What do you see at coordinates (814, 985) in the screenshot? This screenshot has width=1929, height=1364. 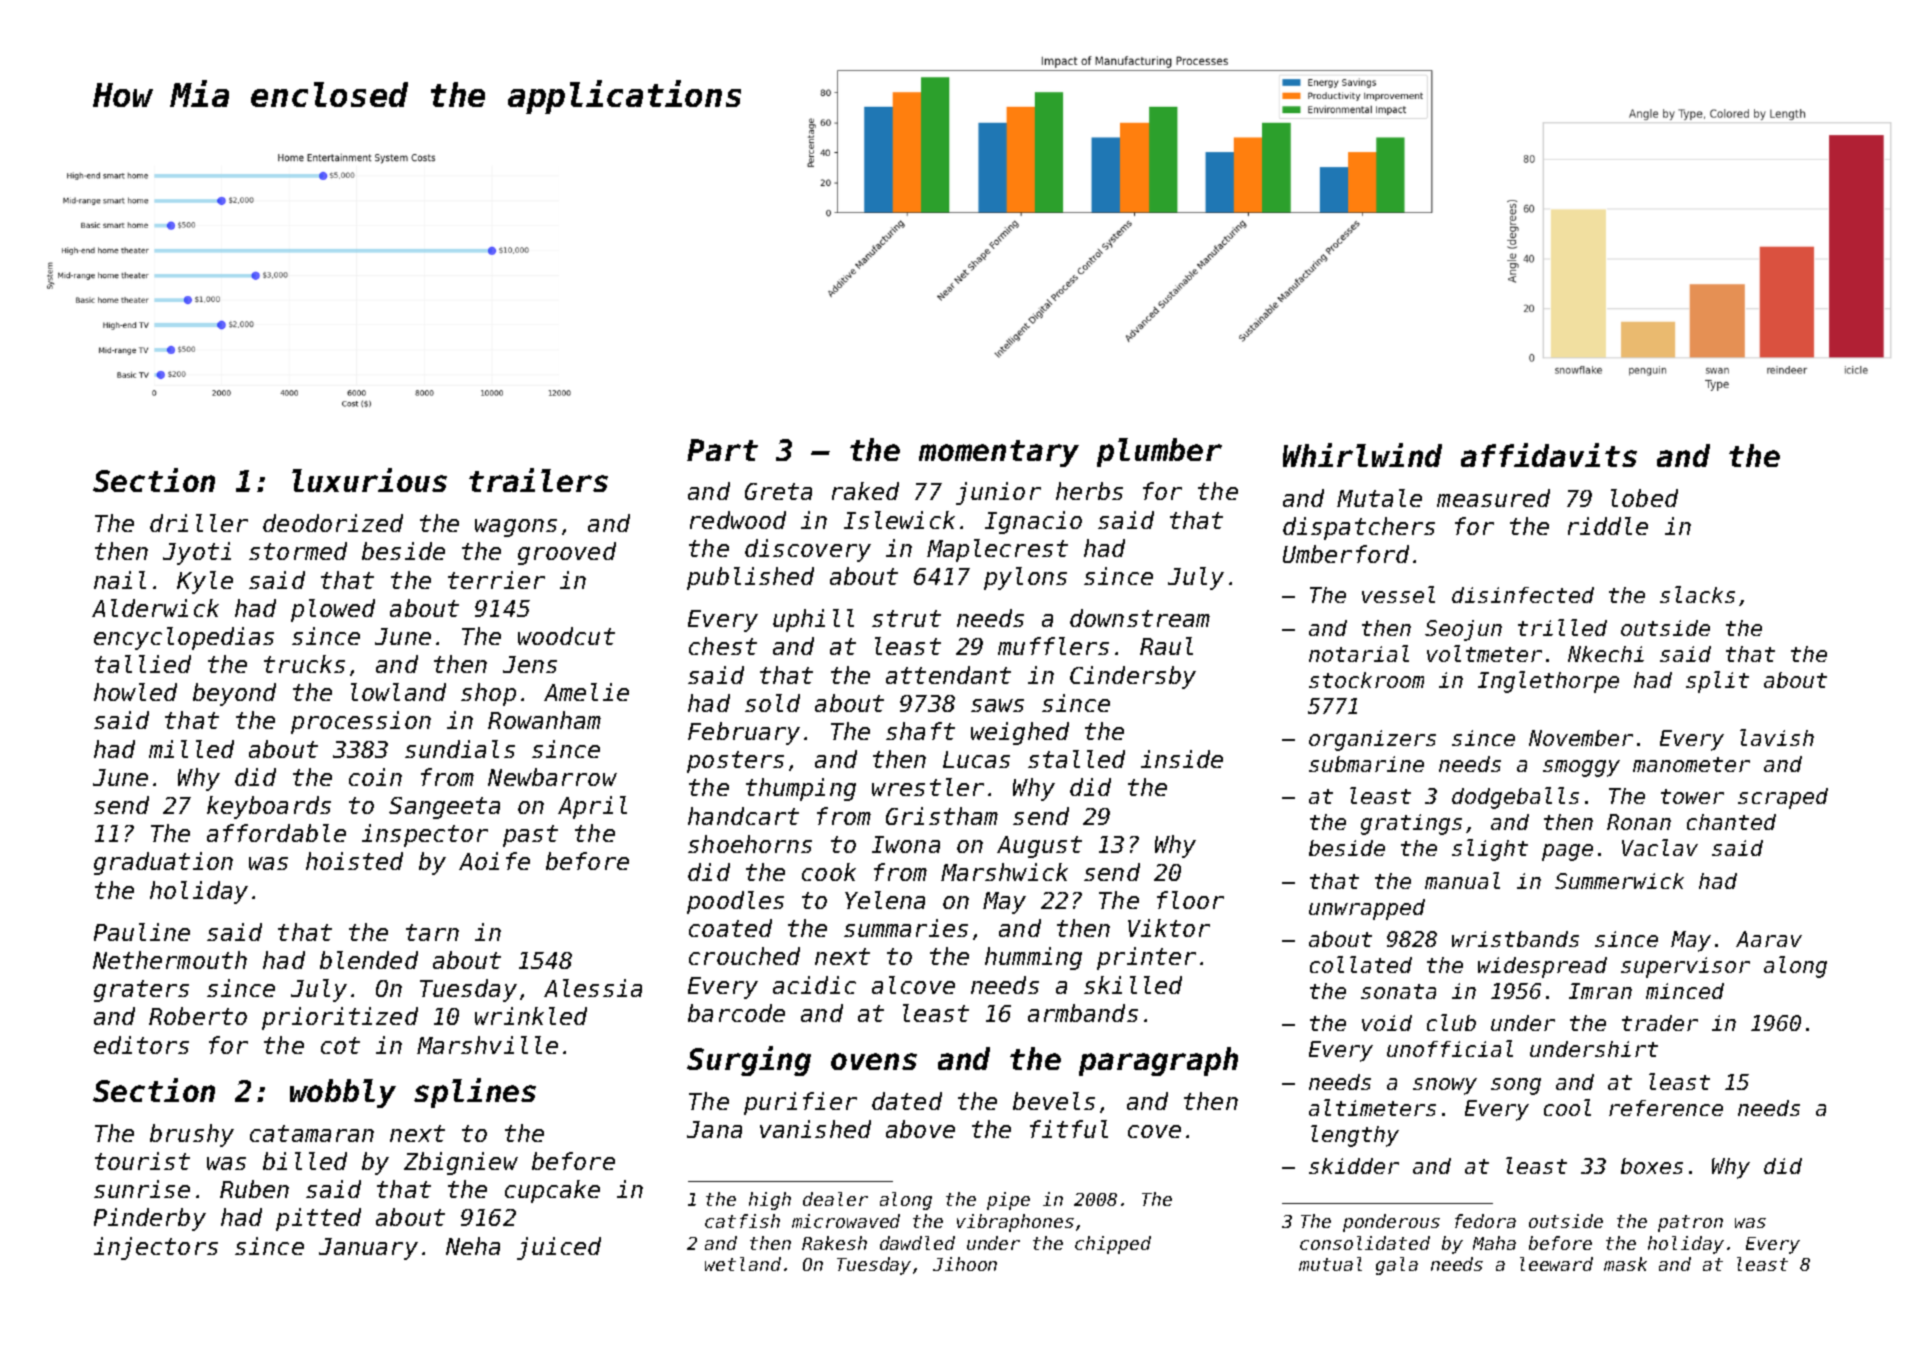 I see `acidic` at bounding box center [814, 985].
